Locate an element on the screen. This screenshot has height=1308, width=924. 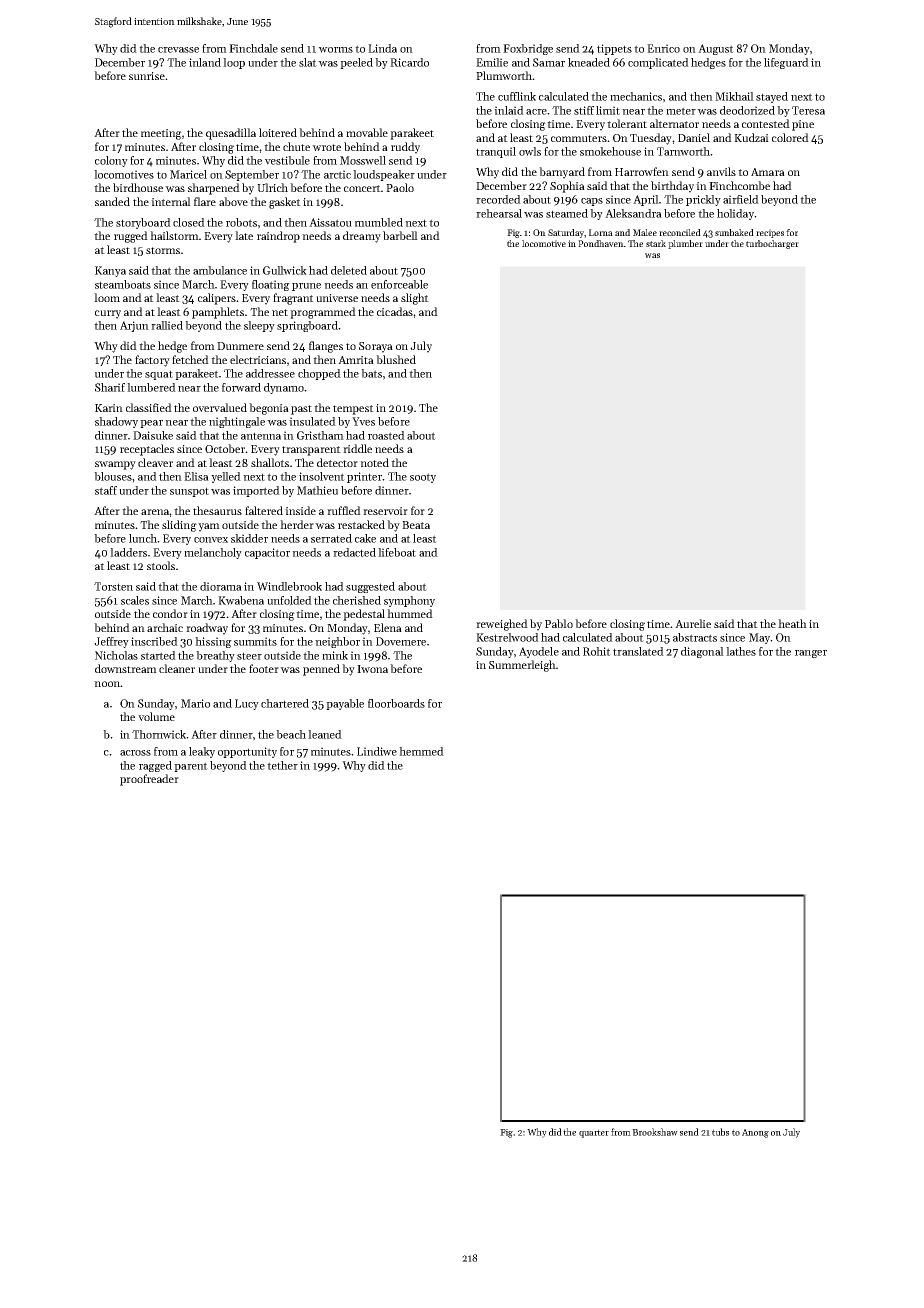
Beata is located at coordinates (416, 525).
